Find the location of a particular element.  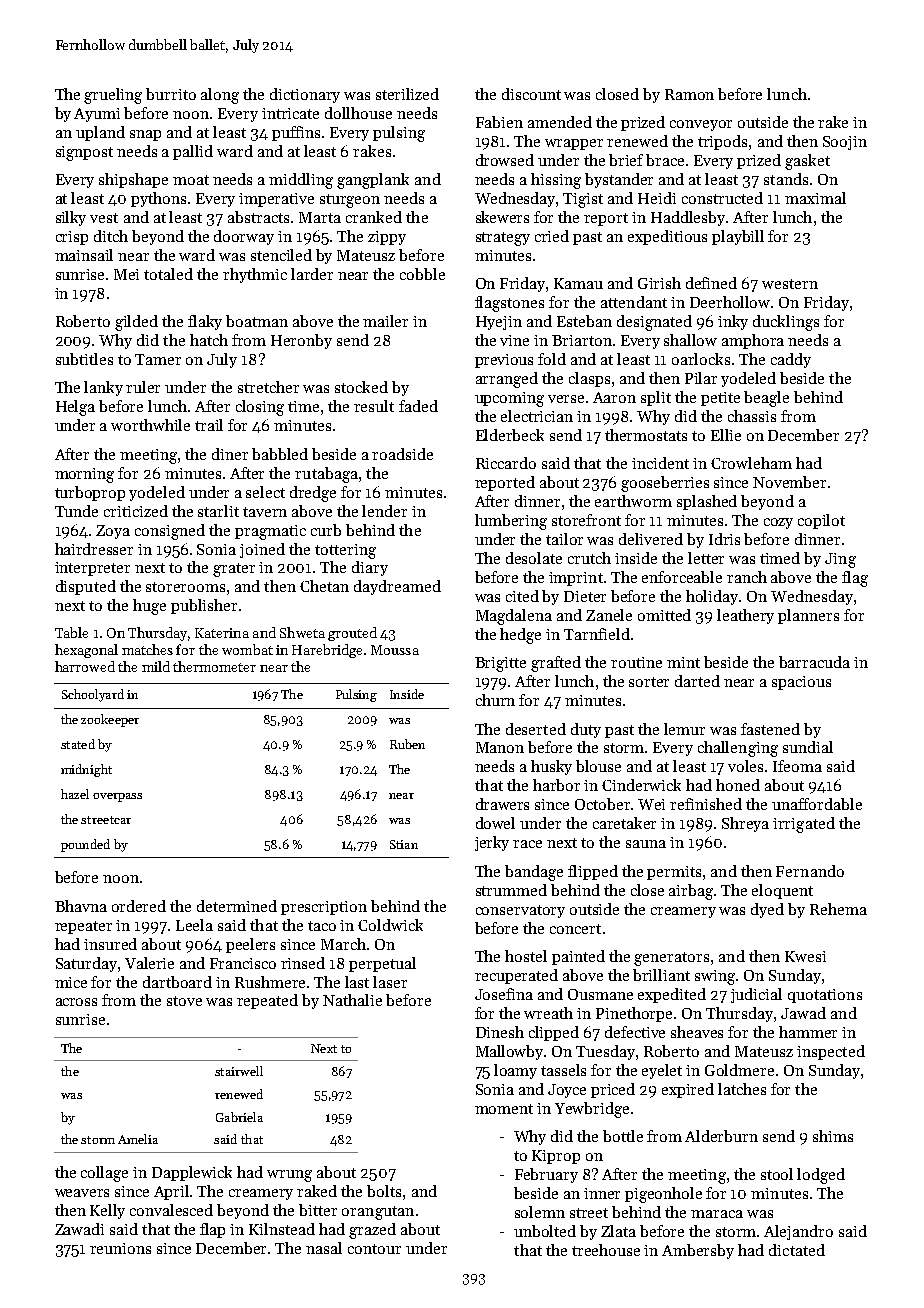

moat is located at coordinates (191, 180).
